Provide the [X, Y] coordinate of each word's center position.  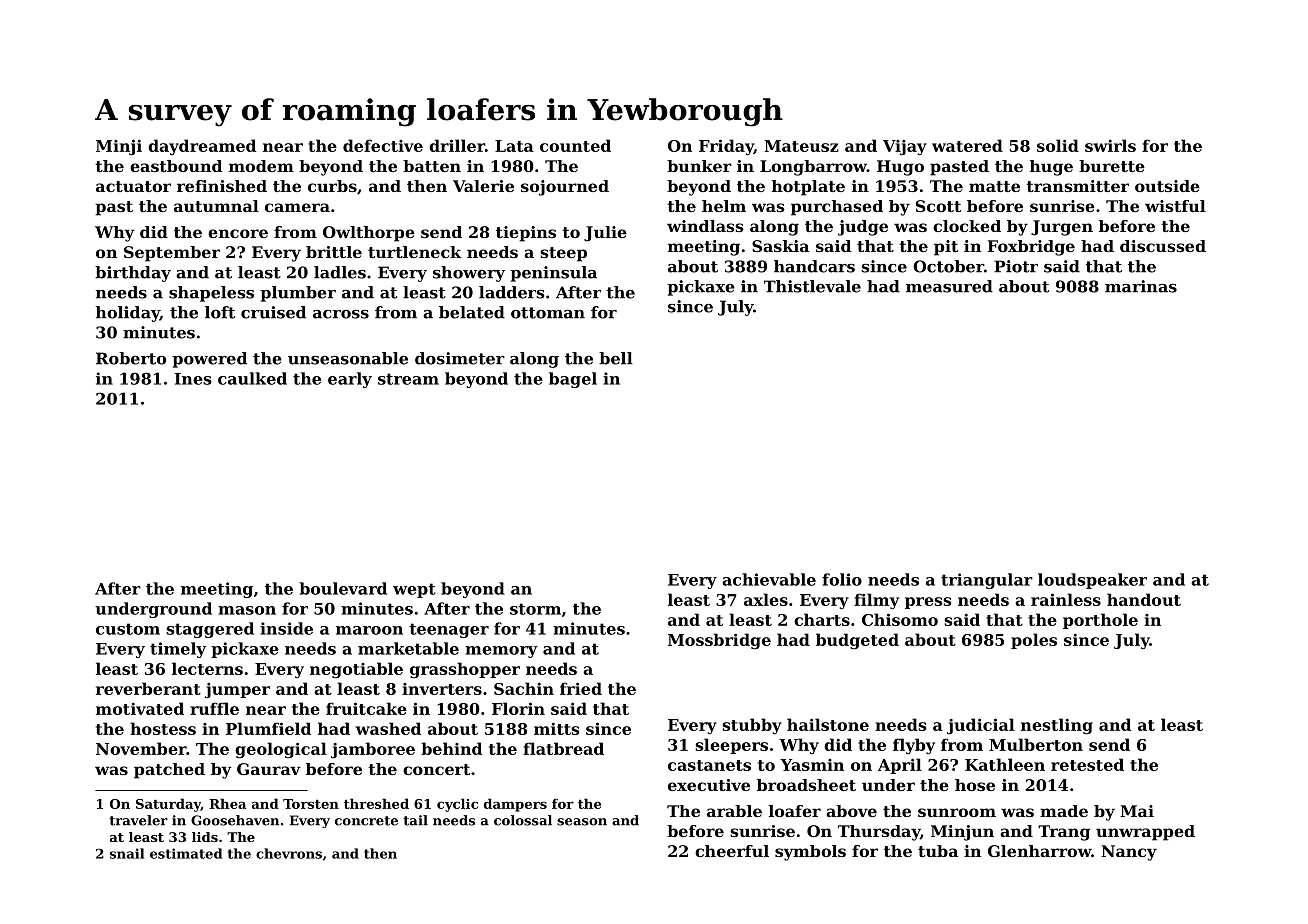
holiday [128, 314]
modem [261, 166]
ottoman [548, 313]
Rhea [227, 803]
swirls [1110, 145]
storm [535, 609]
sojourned [565, 188]
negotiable [356, 670]
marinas [1141, 286]
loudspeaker [1092, 581]
